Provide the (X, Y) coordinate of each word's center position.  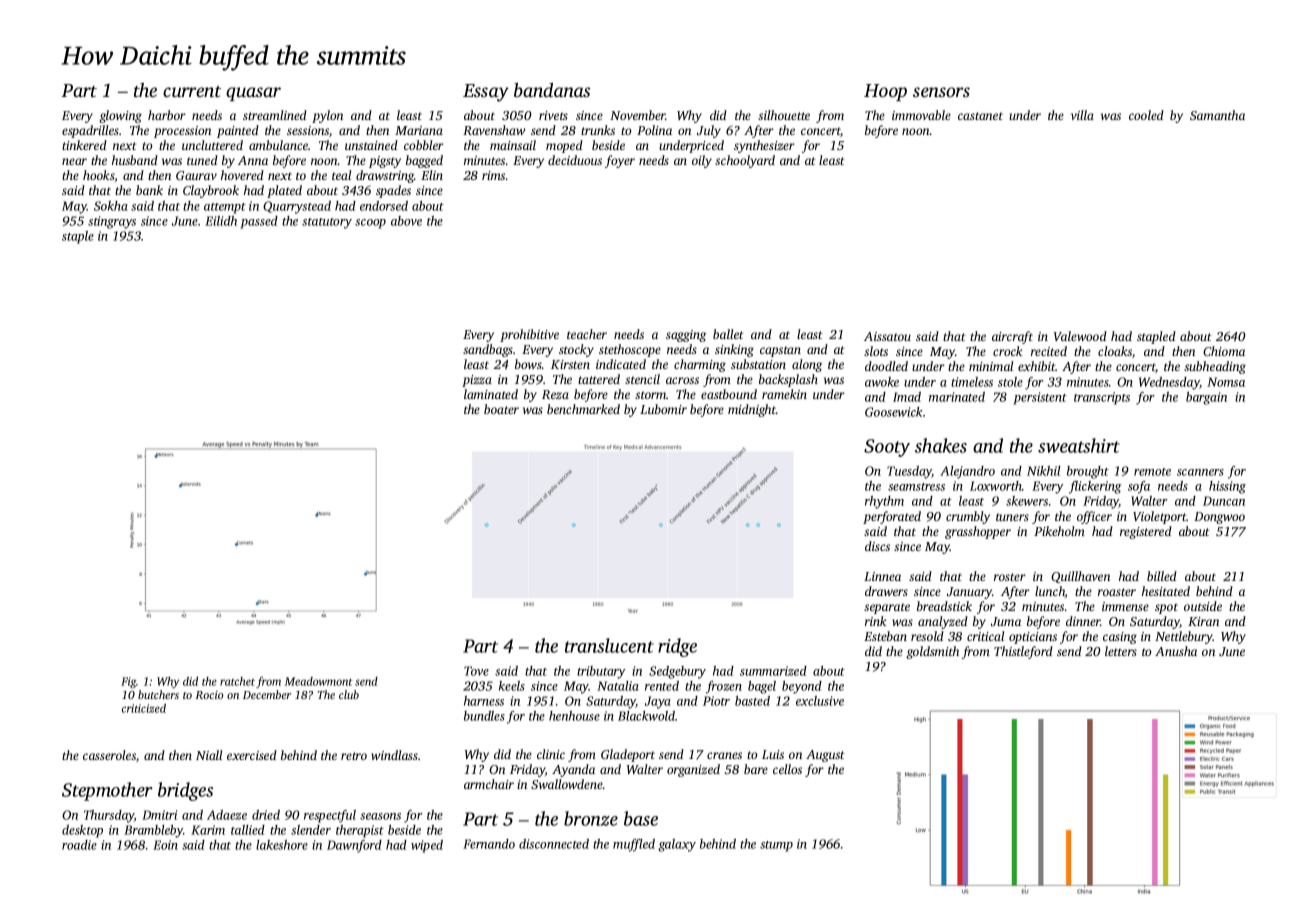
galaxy (677, 845)
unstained (371, 145)
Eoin (165, 845)
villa (1082, 115)
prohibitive (529, 335)
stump (776, 846)
